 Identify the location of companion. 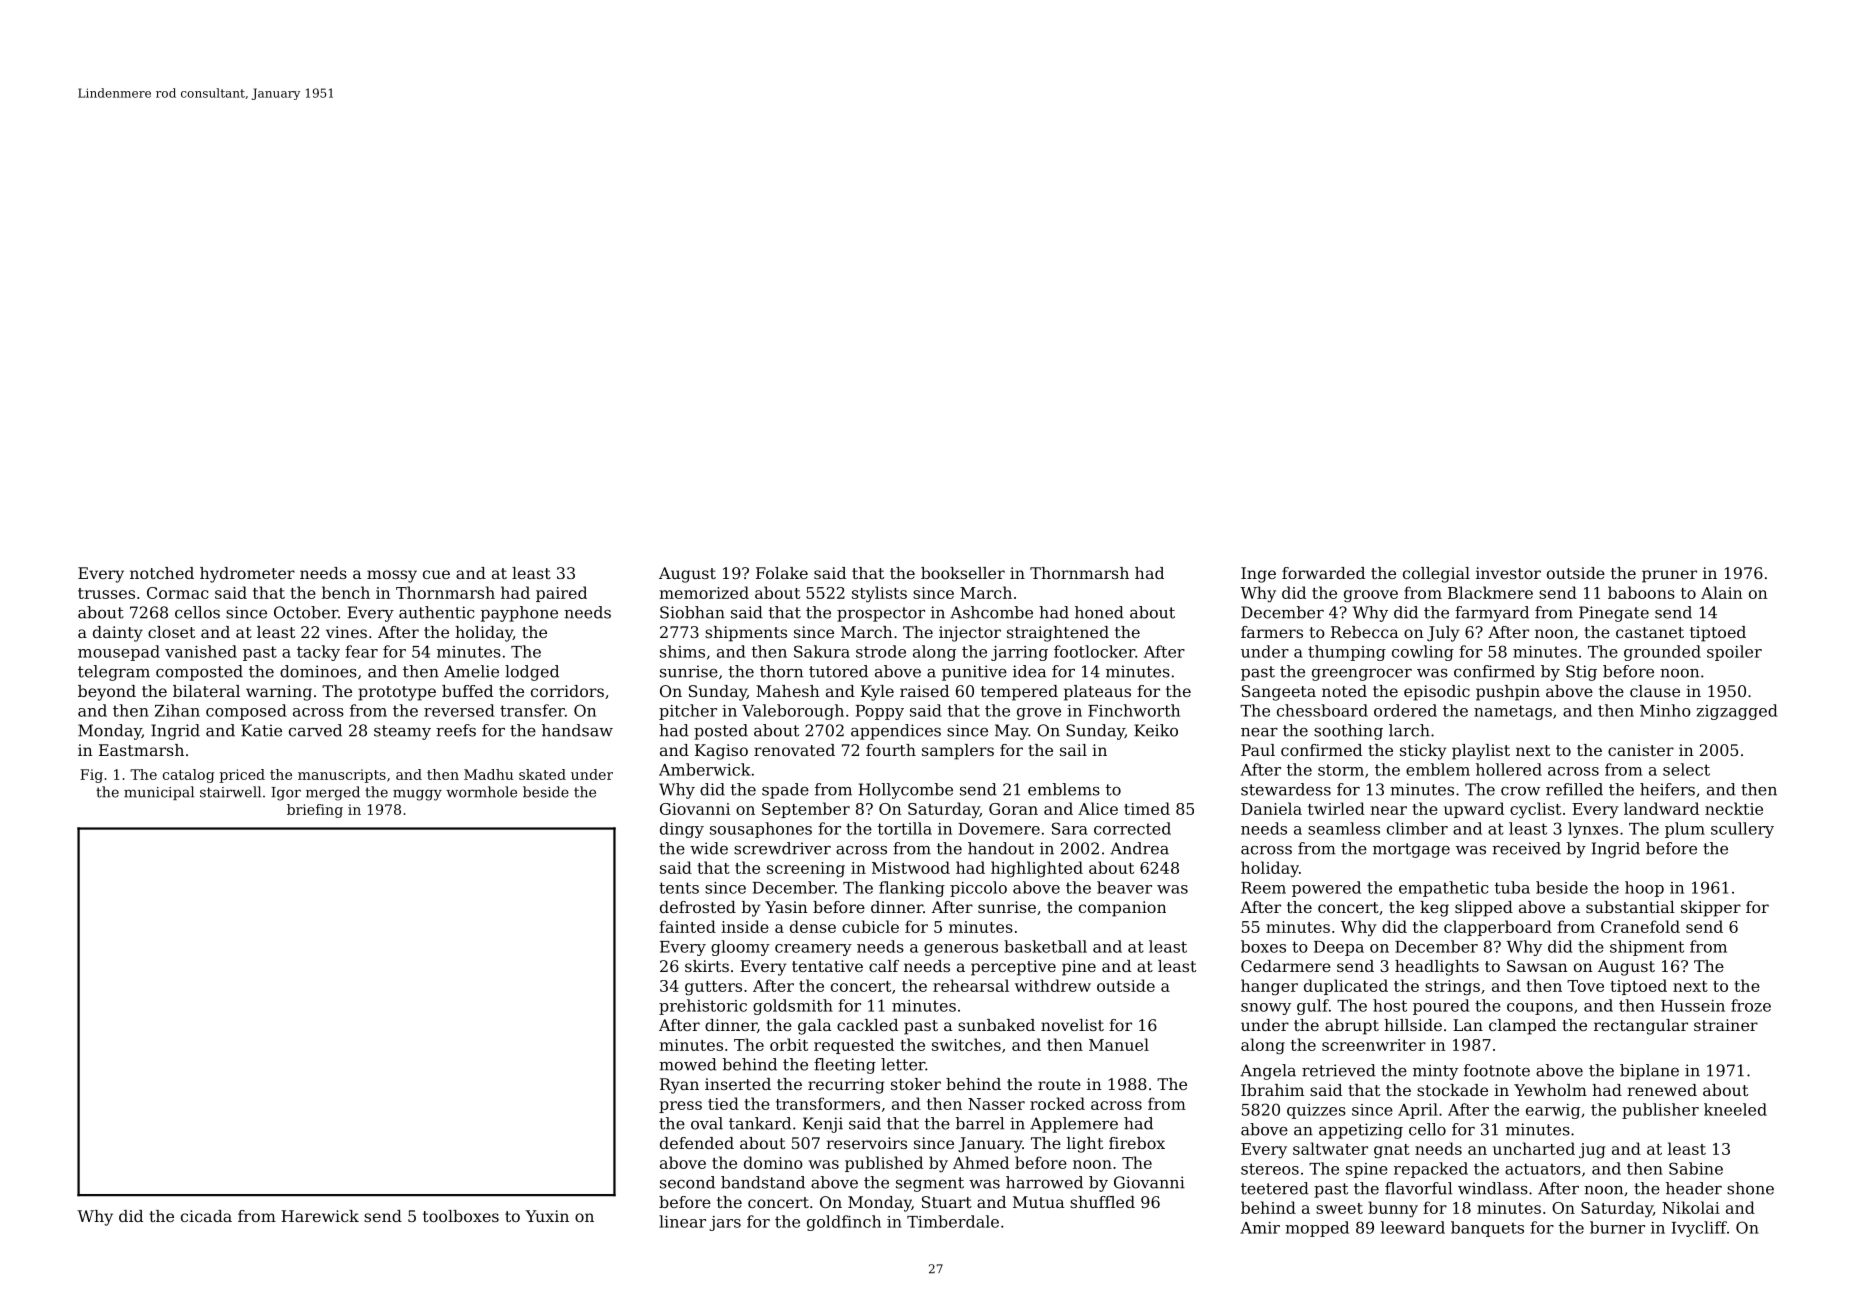
(1122, 909).
